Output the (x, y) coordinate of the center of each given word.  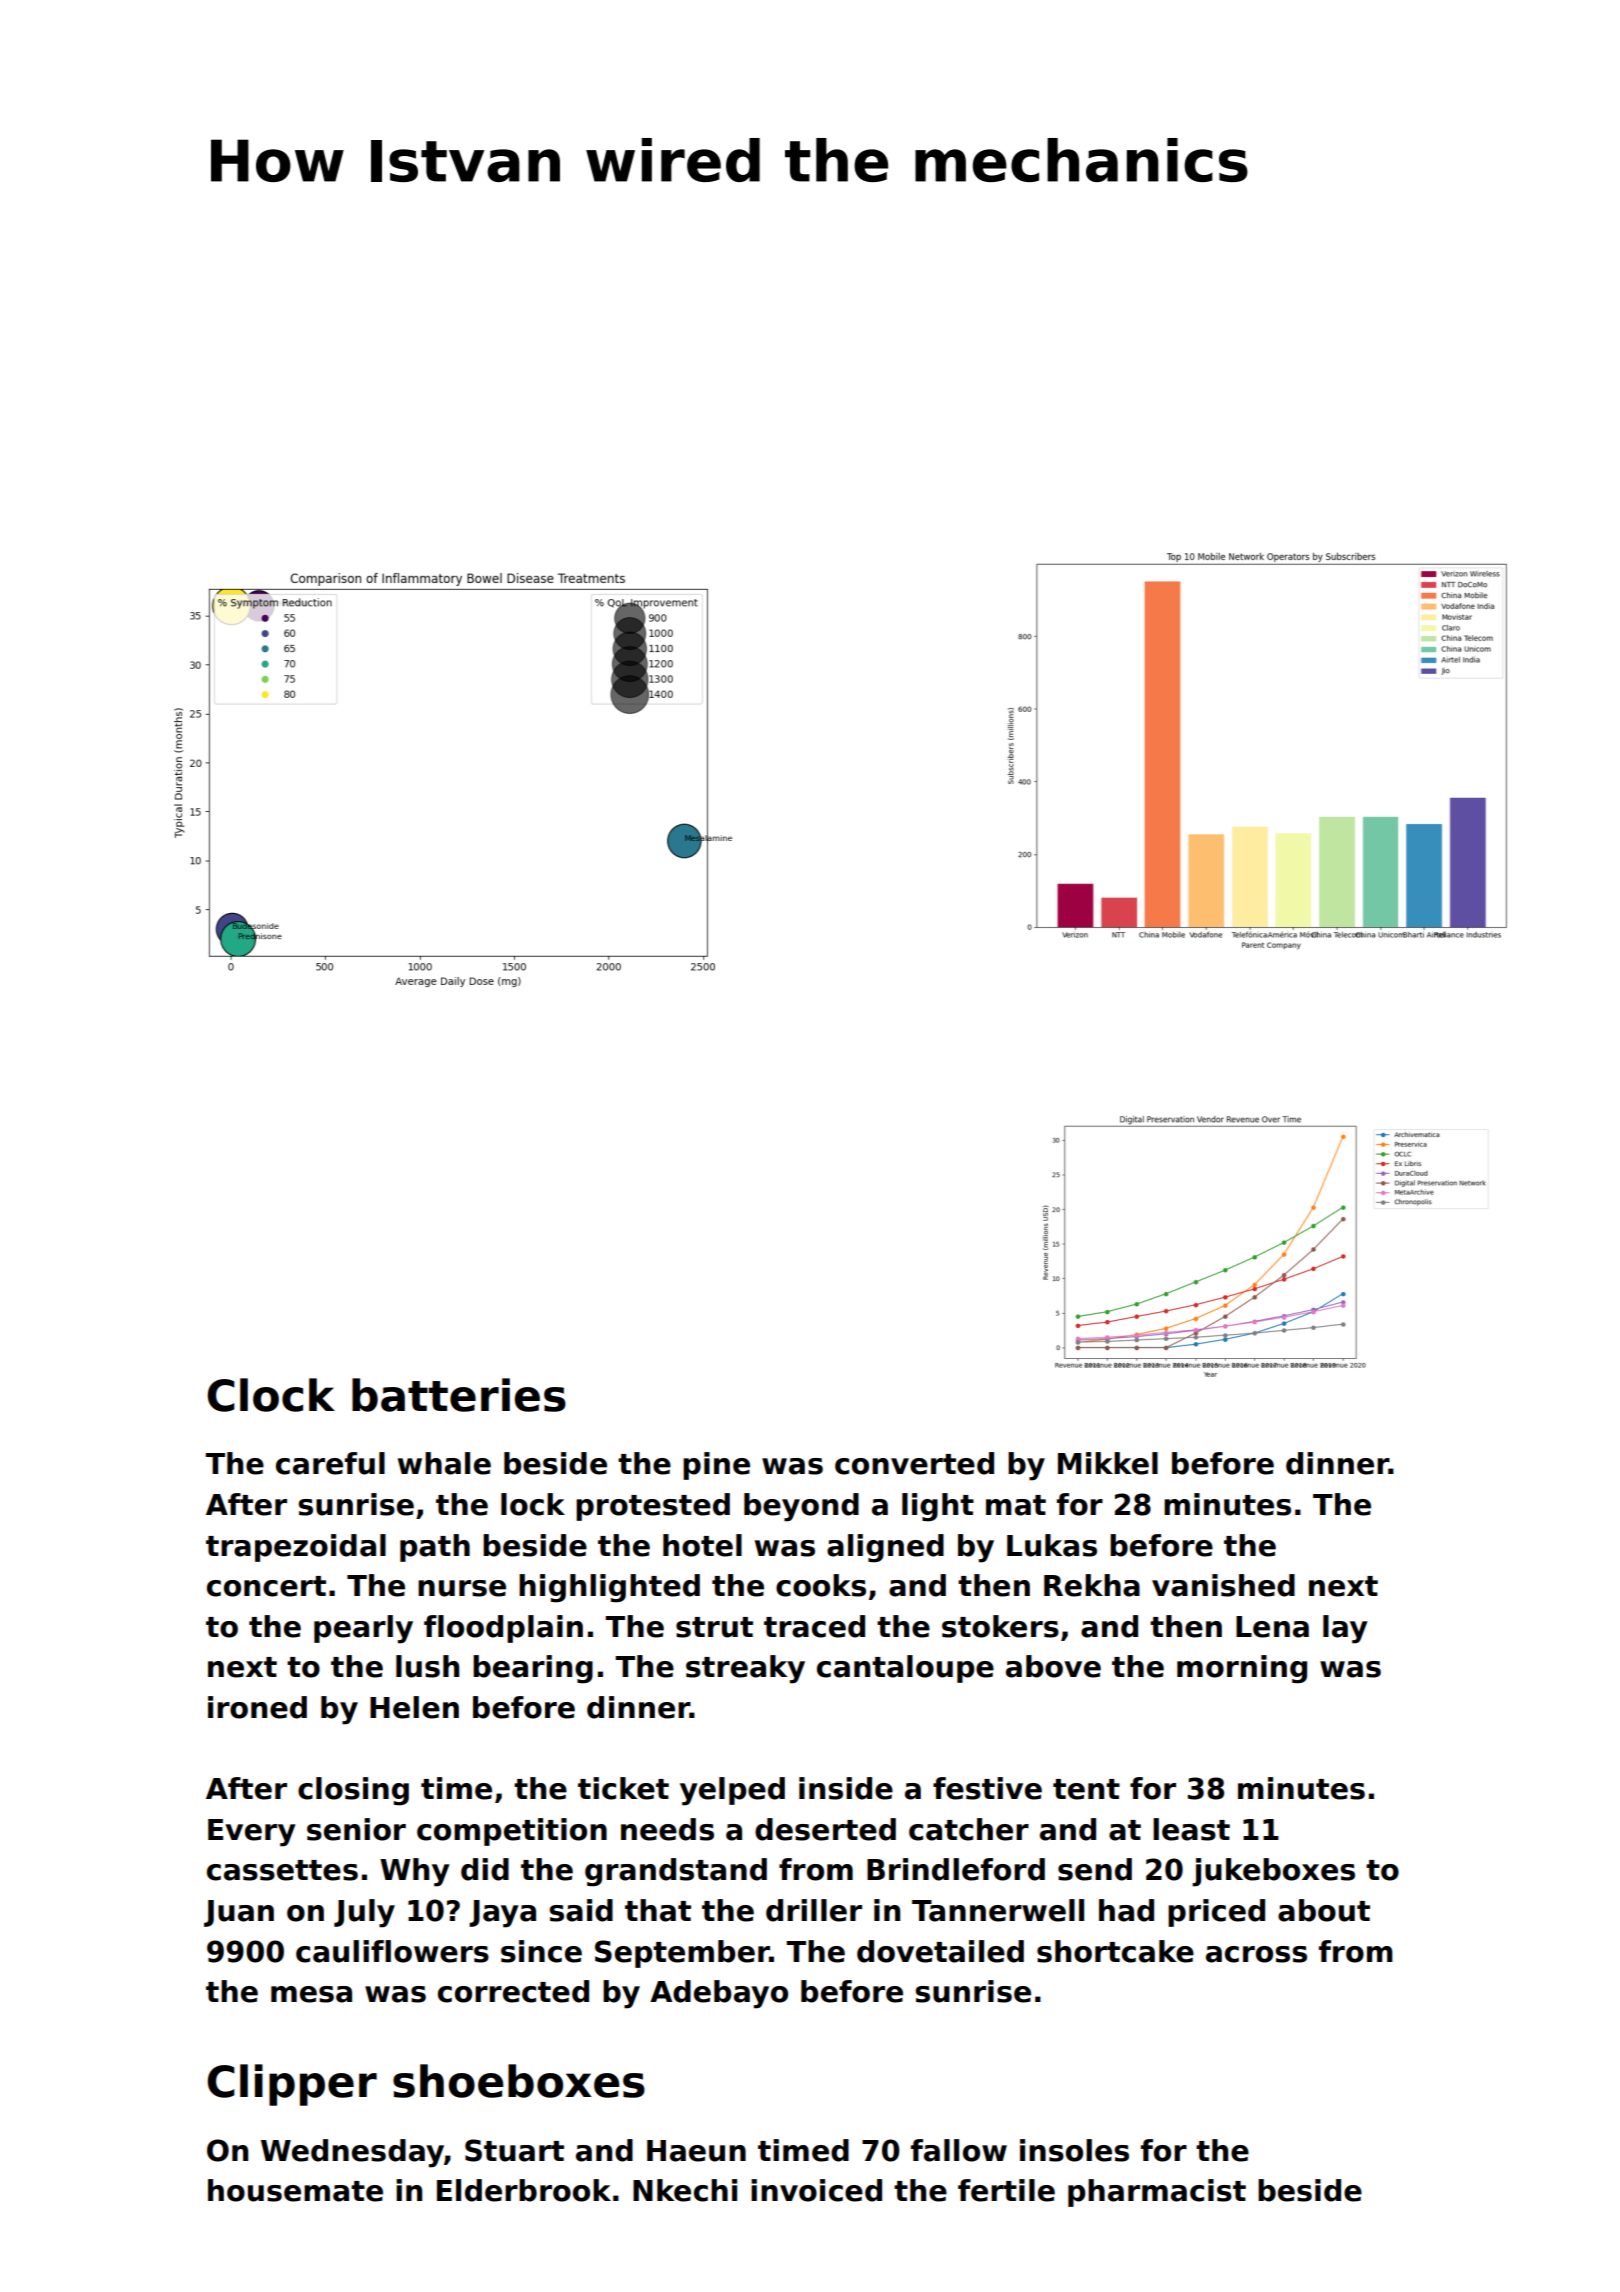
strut (714, 1627)
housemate (295, 2190)
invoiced (816, 2190)
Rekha (1092, 1585)
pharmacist (1157, 2193)
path (435, 1548)
